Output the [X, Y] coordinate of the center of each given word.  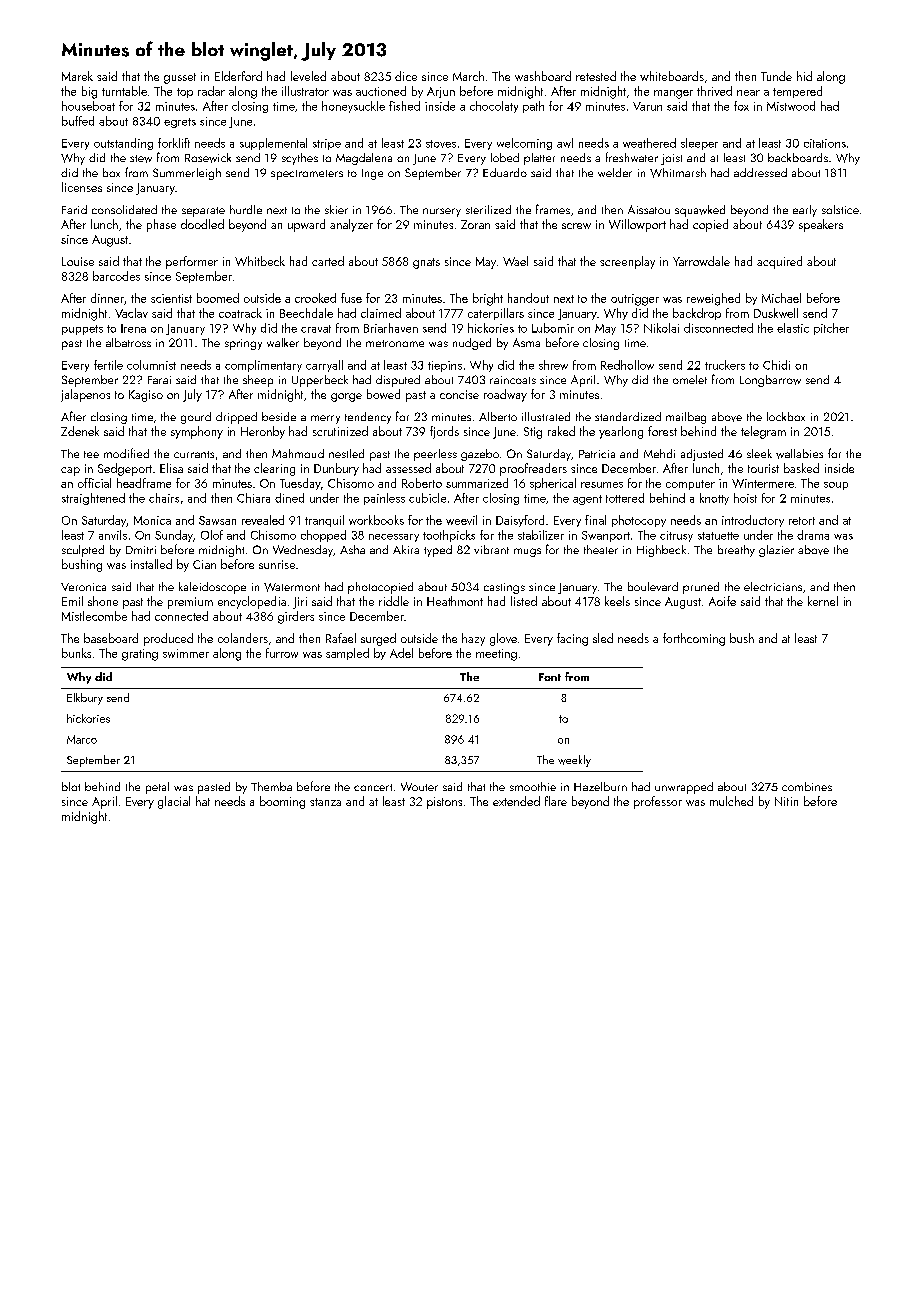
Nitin [786, 801]
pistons [444, 803]
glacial [174, 802]
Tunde [776, 76]
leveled [308, 76]
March [468, 76]
